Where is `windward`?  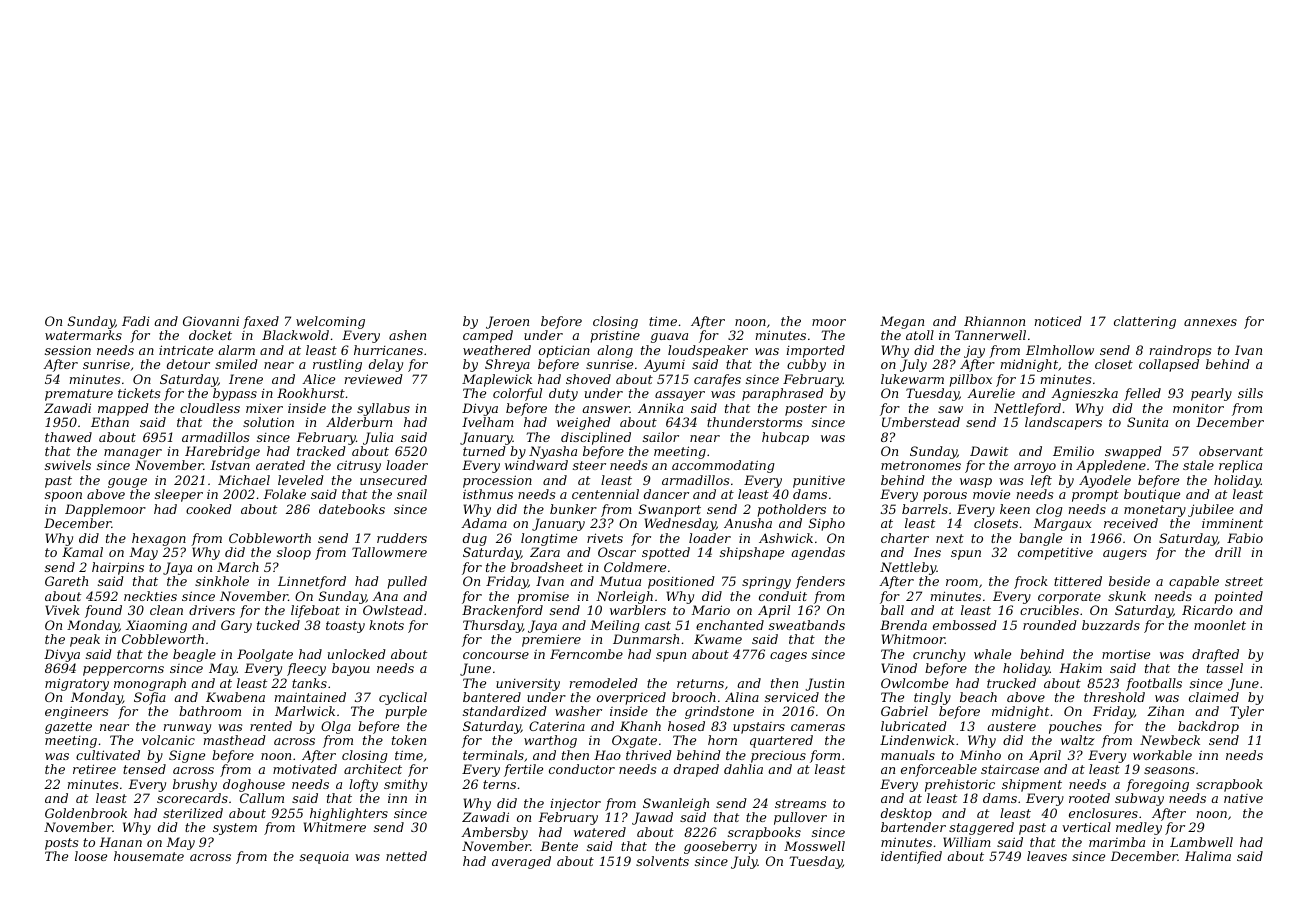
windward is located at coordinates (536, 465).
